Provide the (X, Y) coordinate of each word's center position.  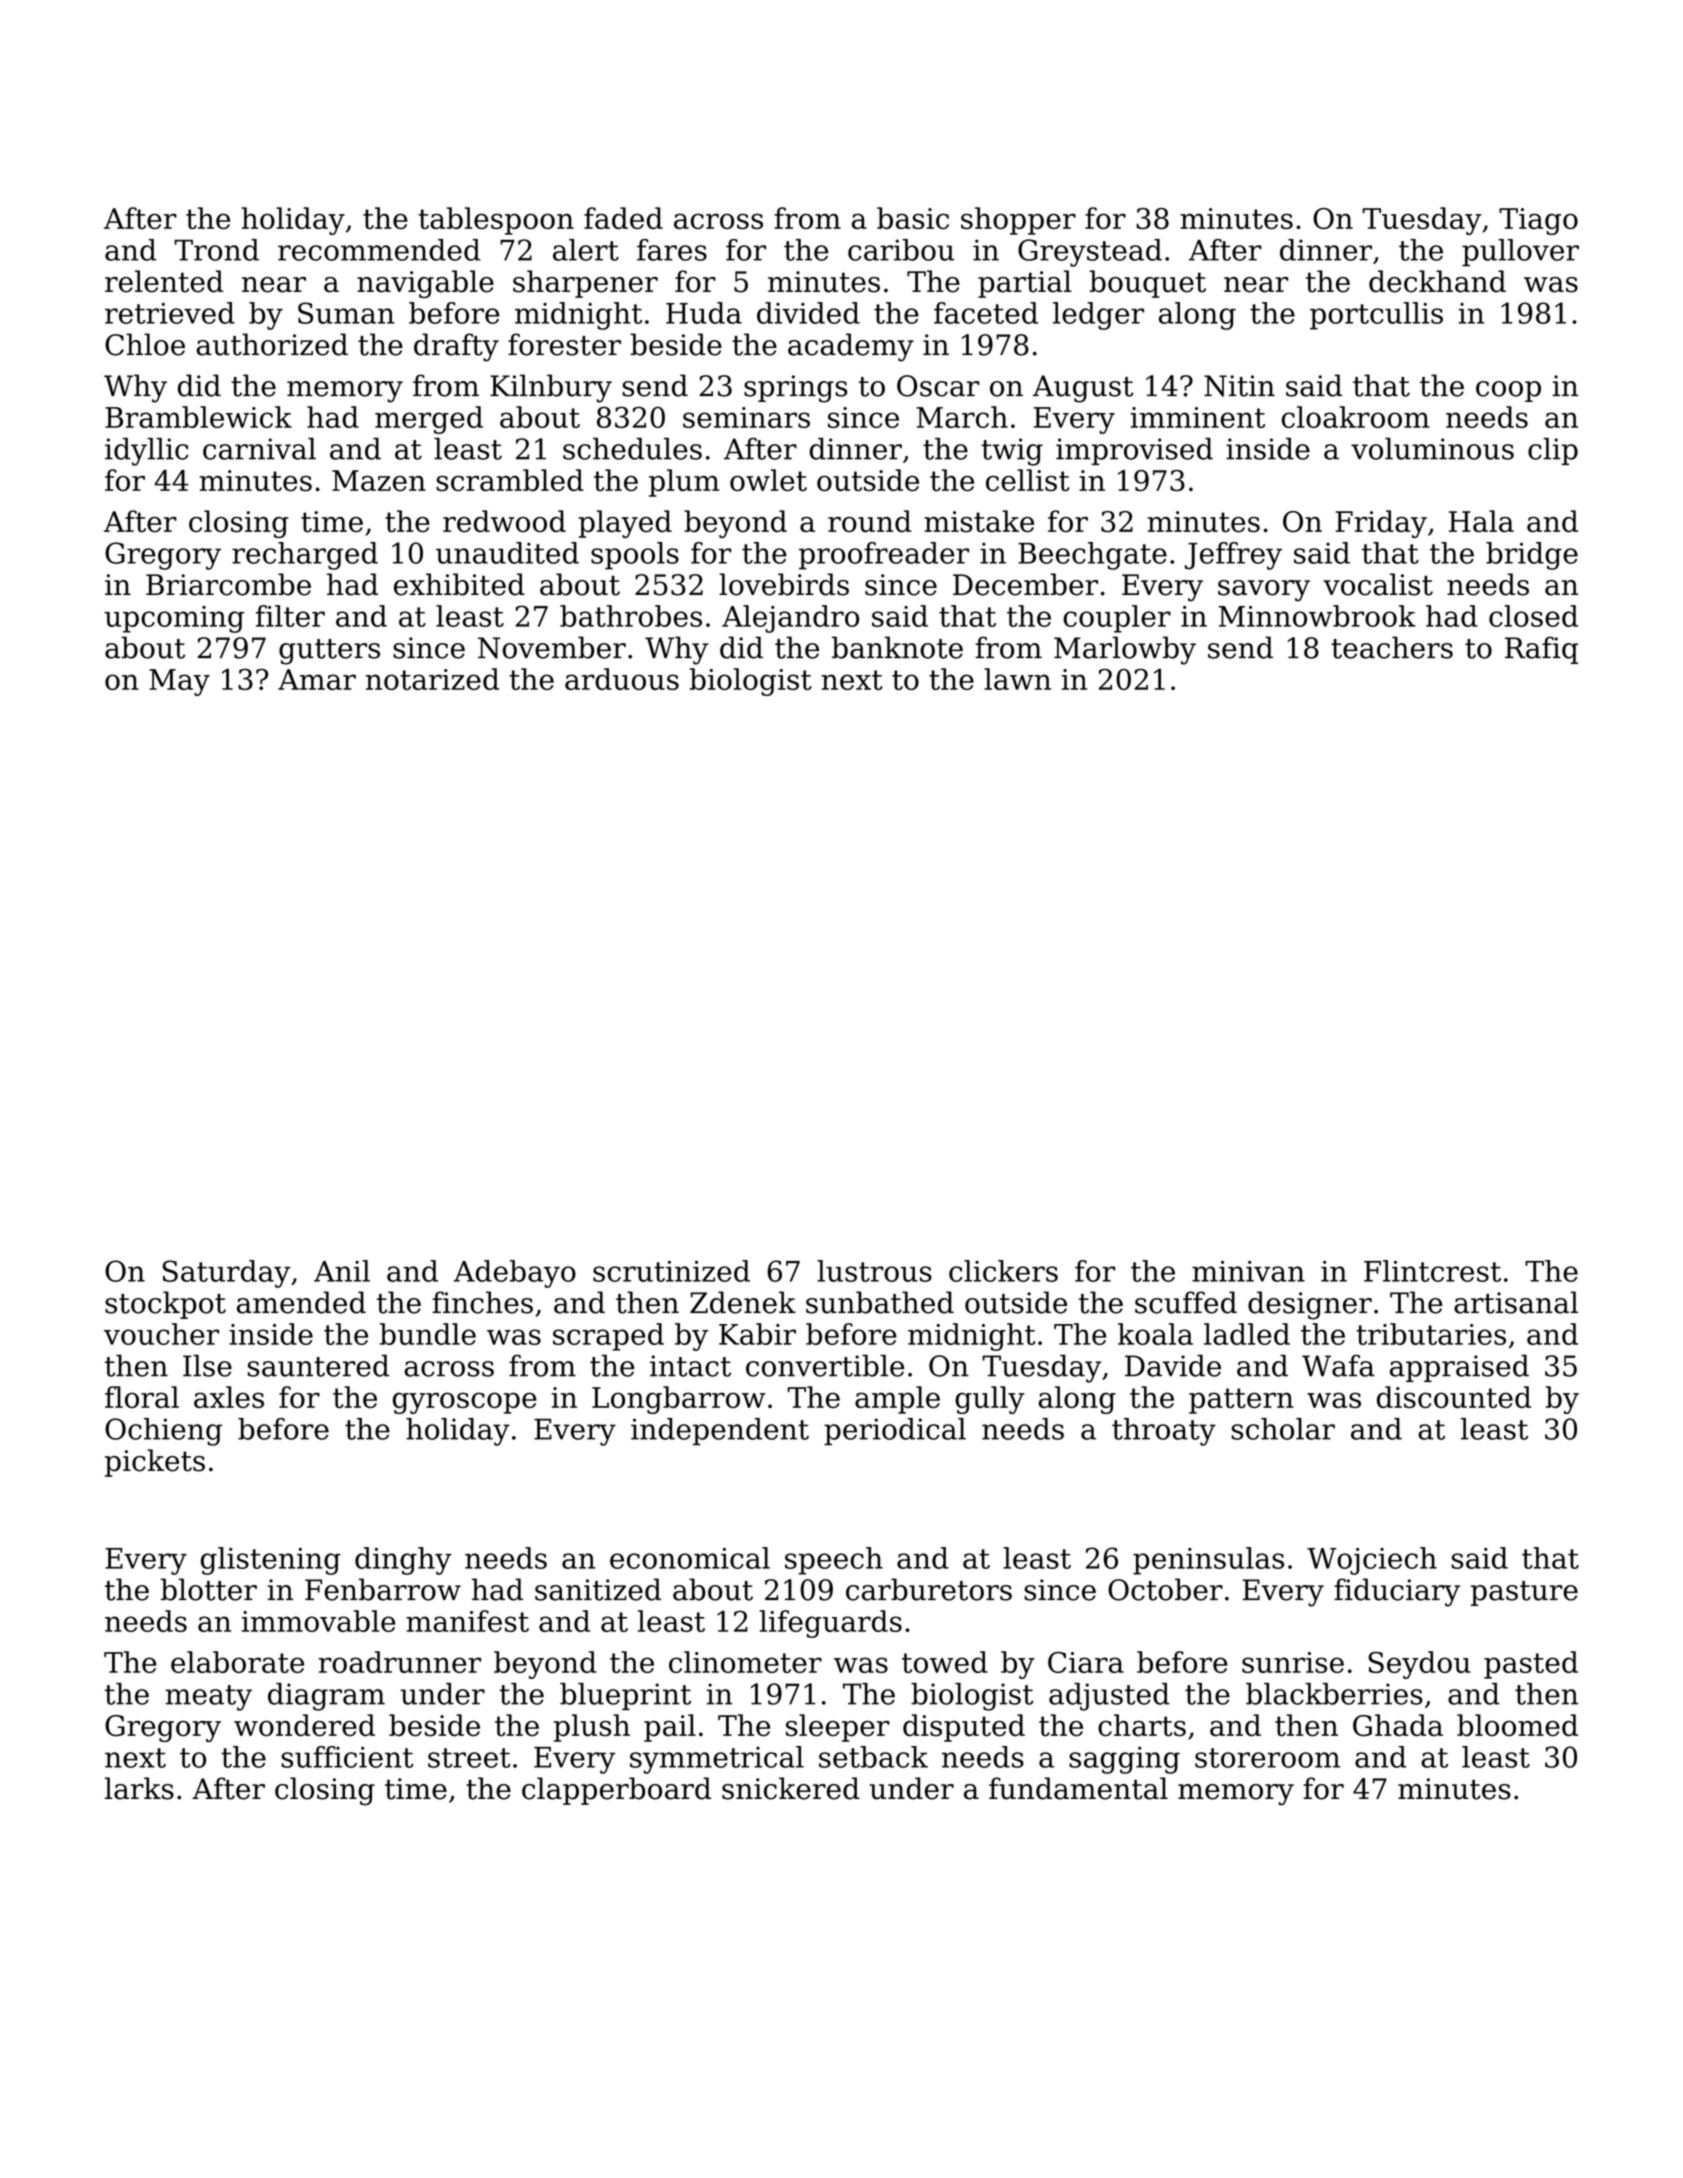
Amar (317, 679)
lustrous (874, 1271)
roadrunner (400, 1662)
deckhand (1437, 281)
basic (913, 218)
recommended (379, 250)
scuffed (1186, 1302)
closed (1533, 616)
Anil (342, 1271)
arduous (622, 679)
